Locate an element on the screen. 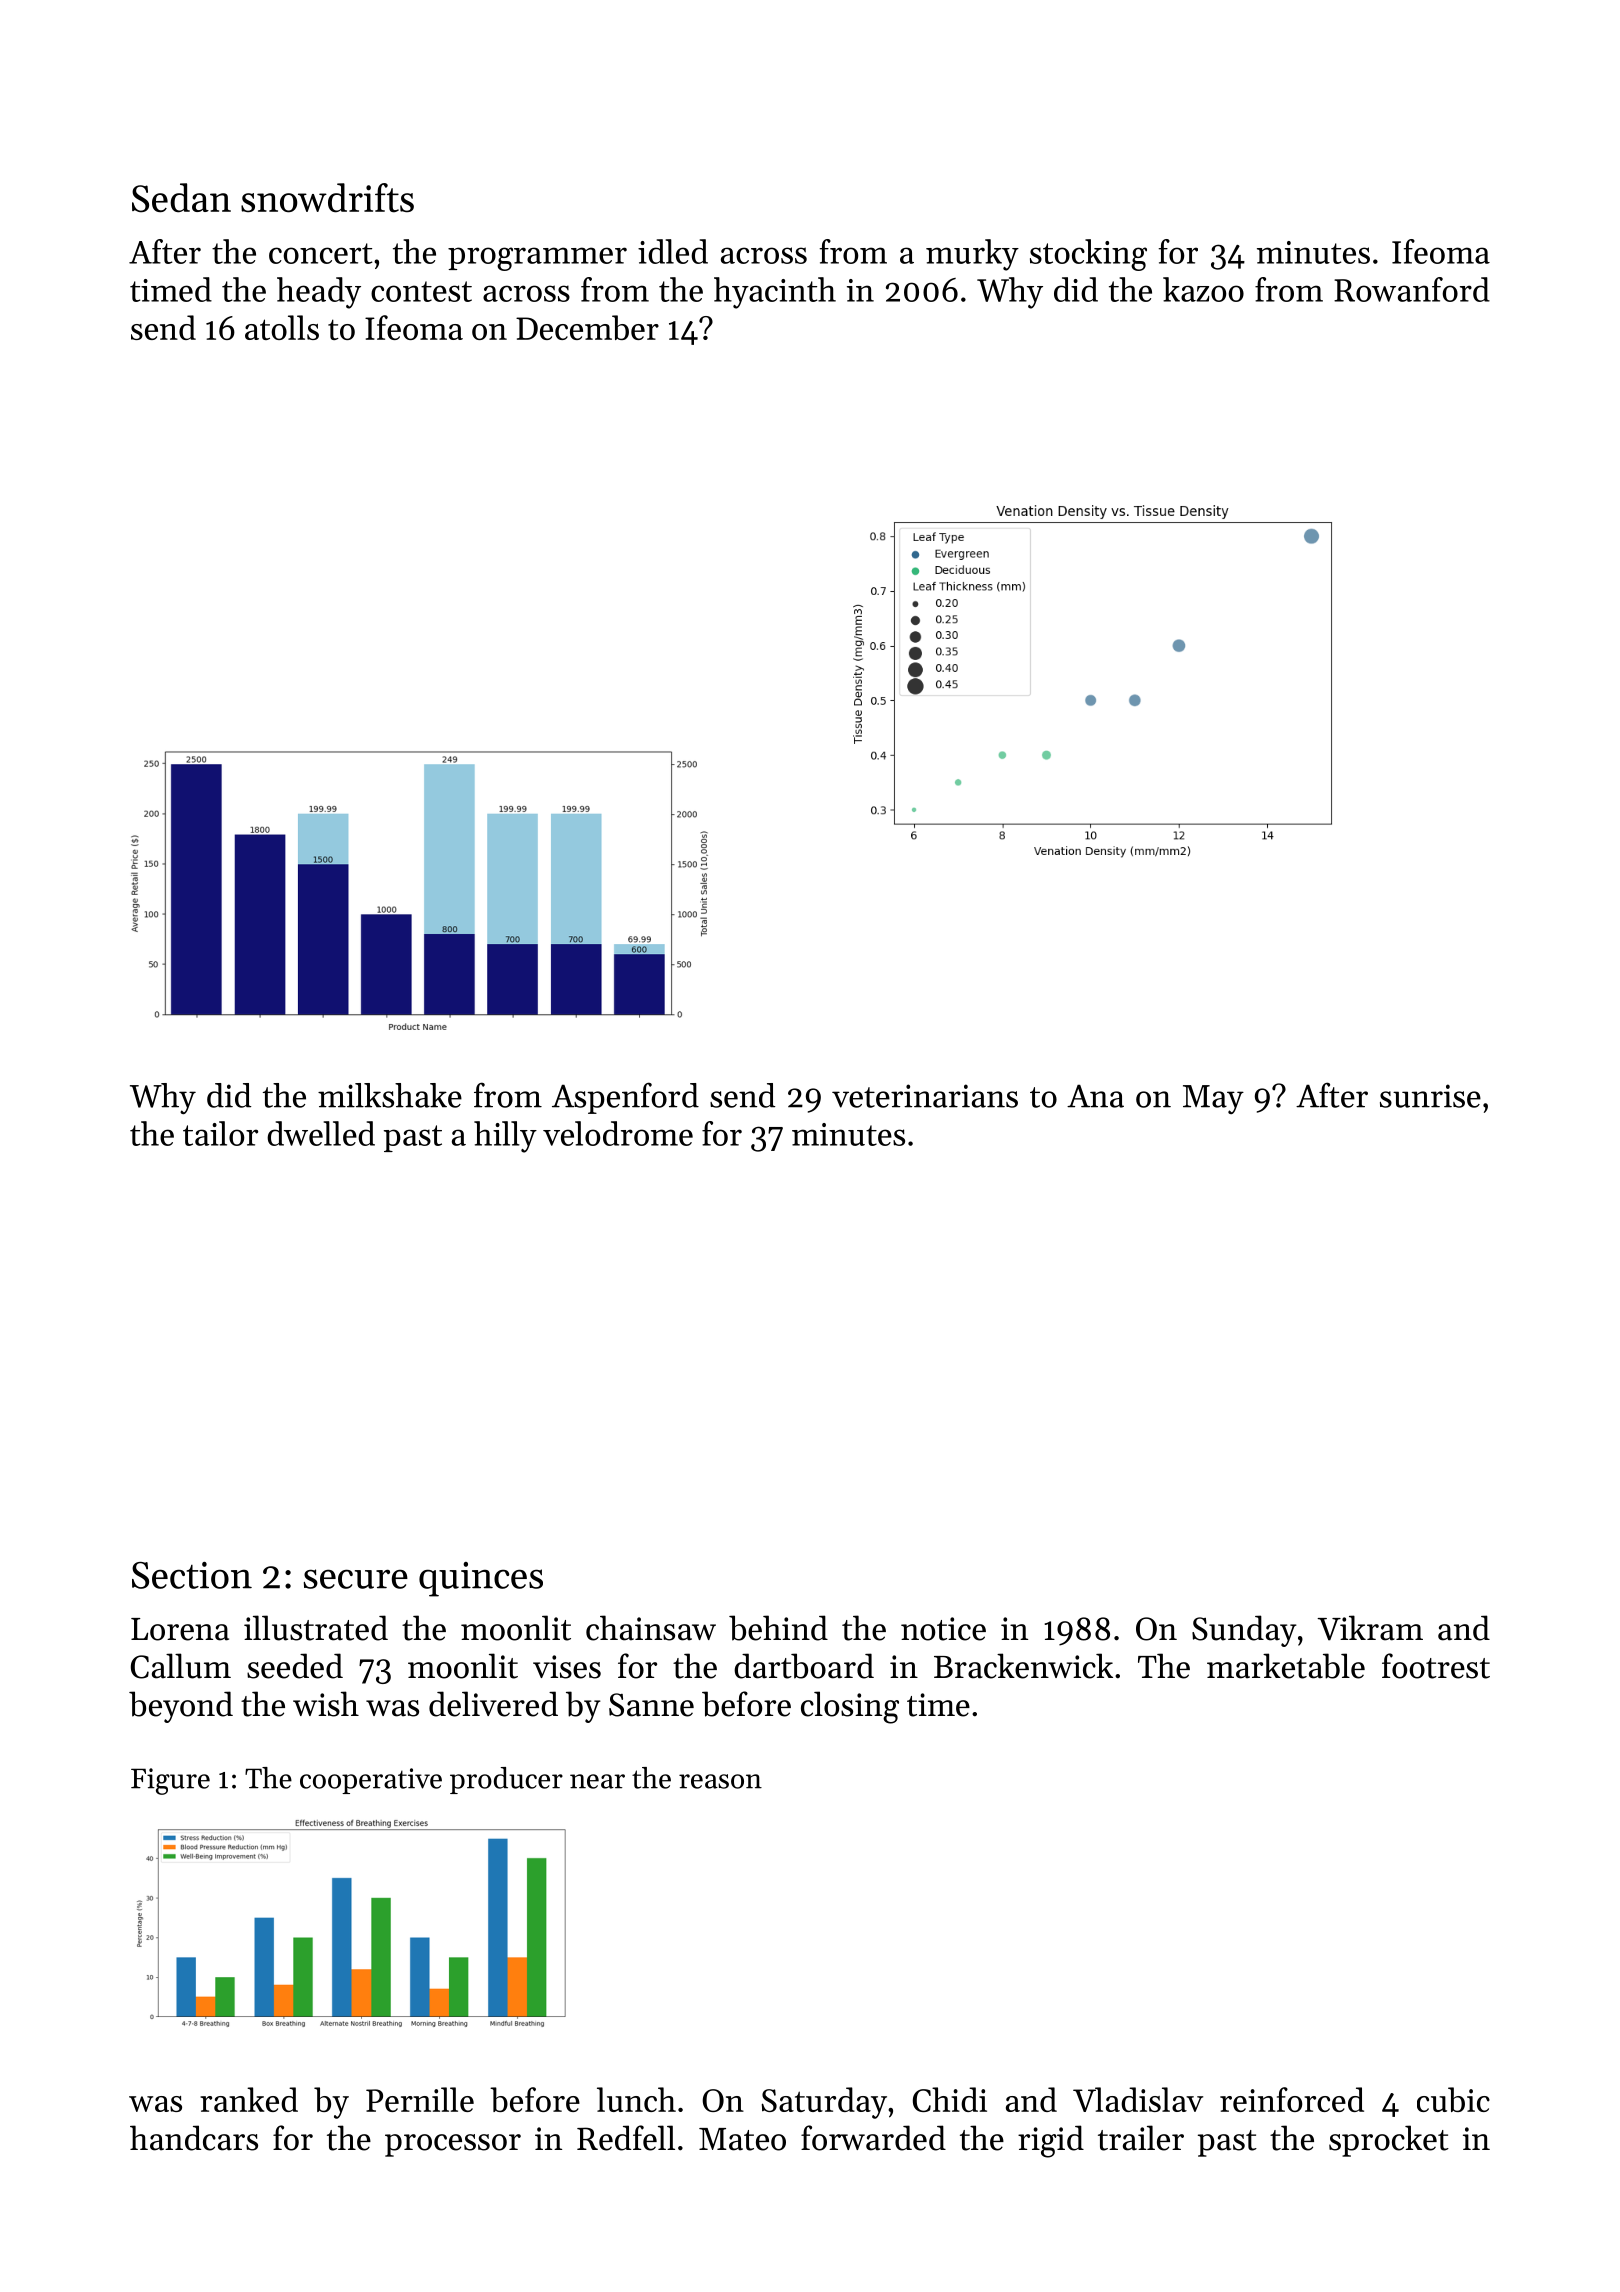 This screenshot has height=2292, width=1620. idled is located at coordinates (673, 251).
